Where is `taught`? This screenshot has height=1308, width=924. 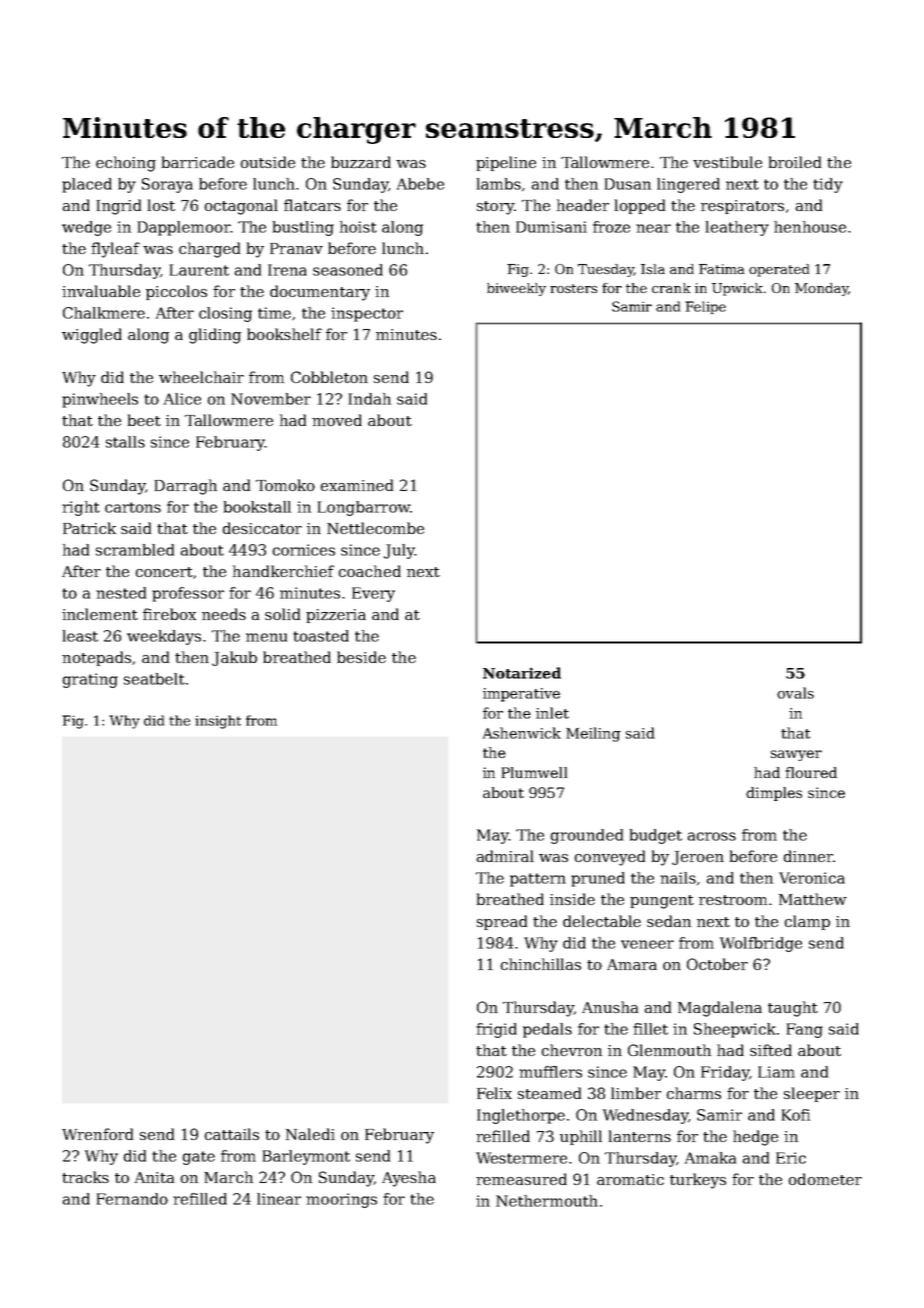
taught is located at coordinates (793, 1009).
